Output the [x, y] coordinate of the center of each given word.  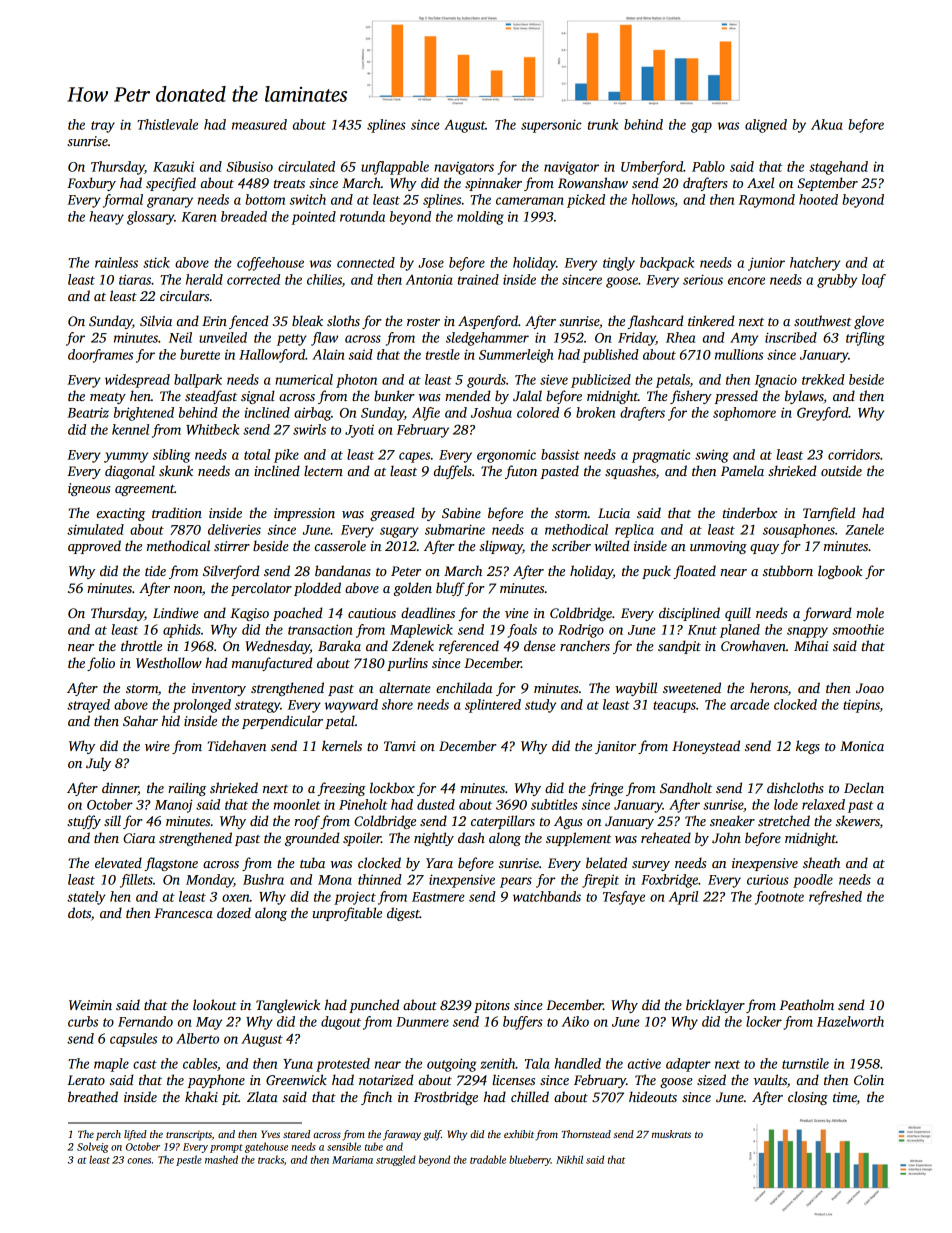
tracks [271, 1159]
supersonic [551, 126]
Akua [827, 124]
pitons [492, 1006]
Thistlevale [167, 124]
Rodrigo [581, 631]
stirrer [232, 546]
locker [764, 1021]
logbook [840, 572]
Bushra [263, 879]
